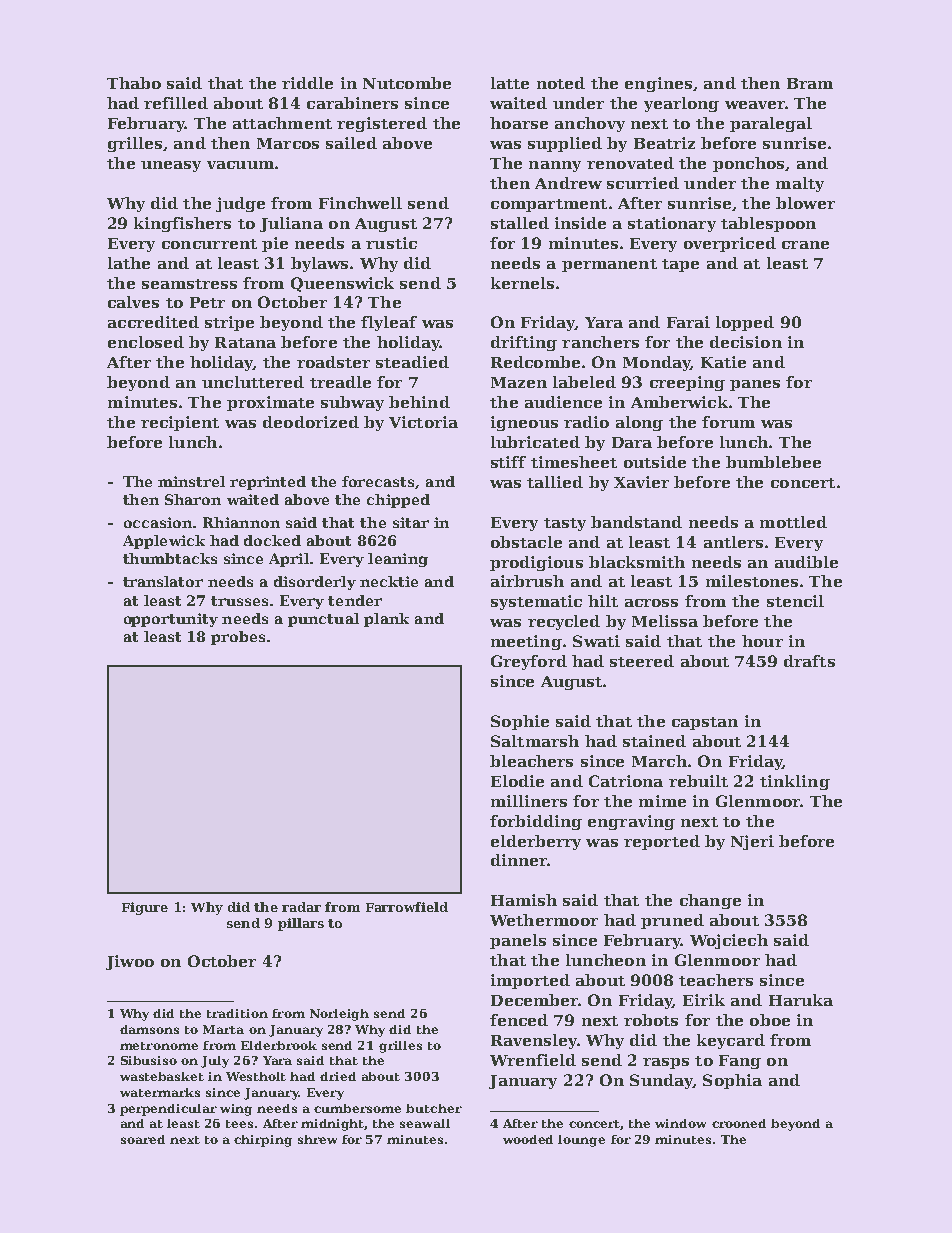  What do you see at coordinates (729, 941) in the document?
I see `Wojciech` at bounding box center [729, 941].
